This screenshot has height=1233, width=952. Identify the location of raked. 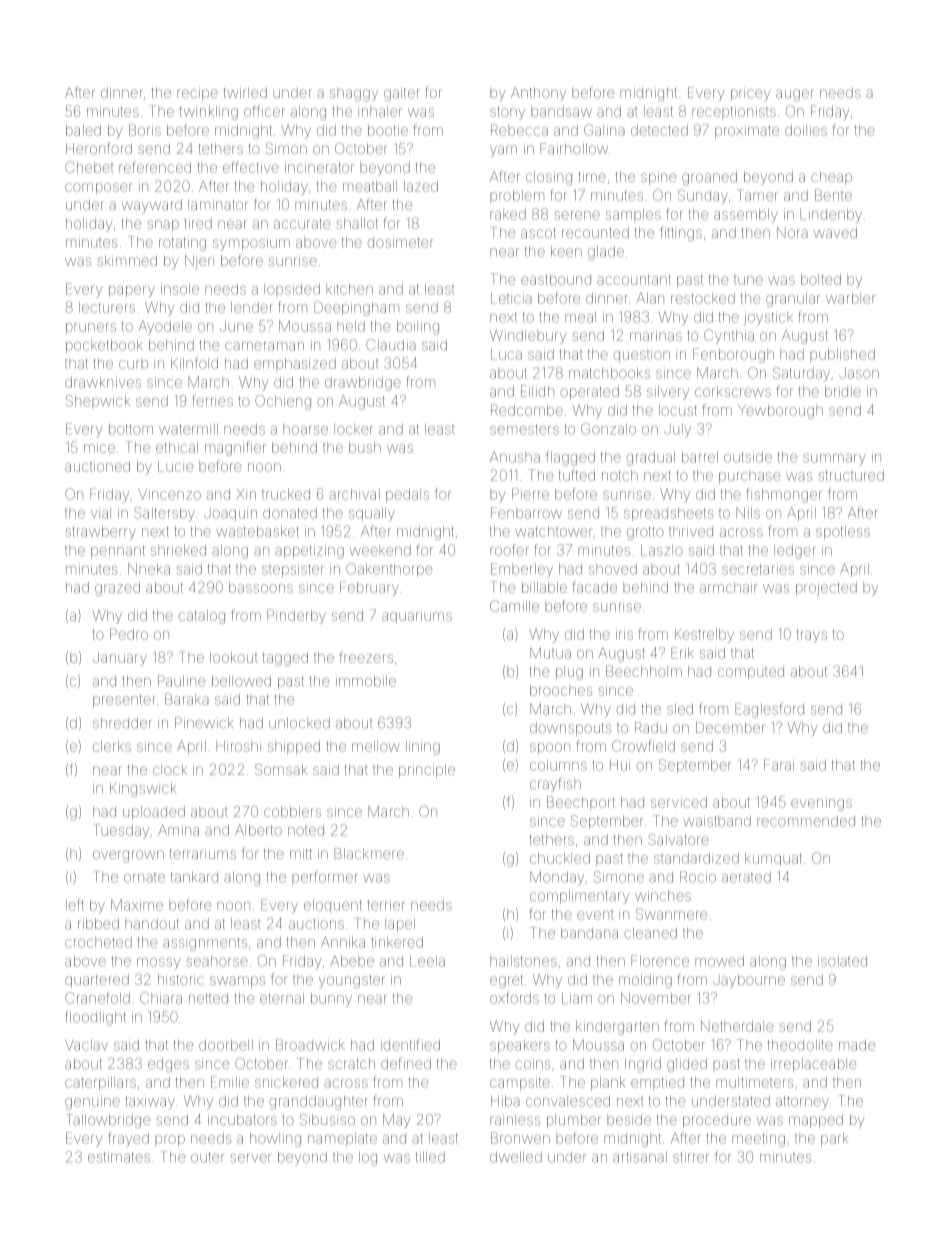
(508, 214).
